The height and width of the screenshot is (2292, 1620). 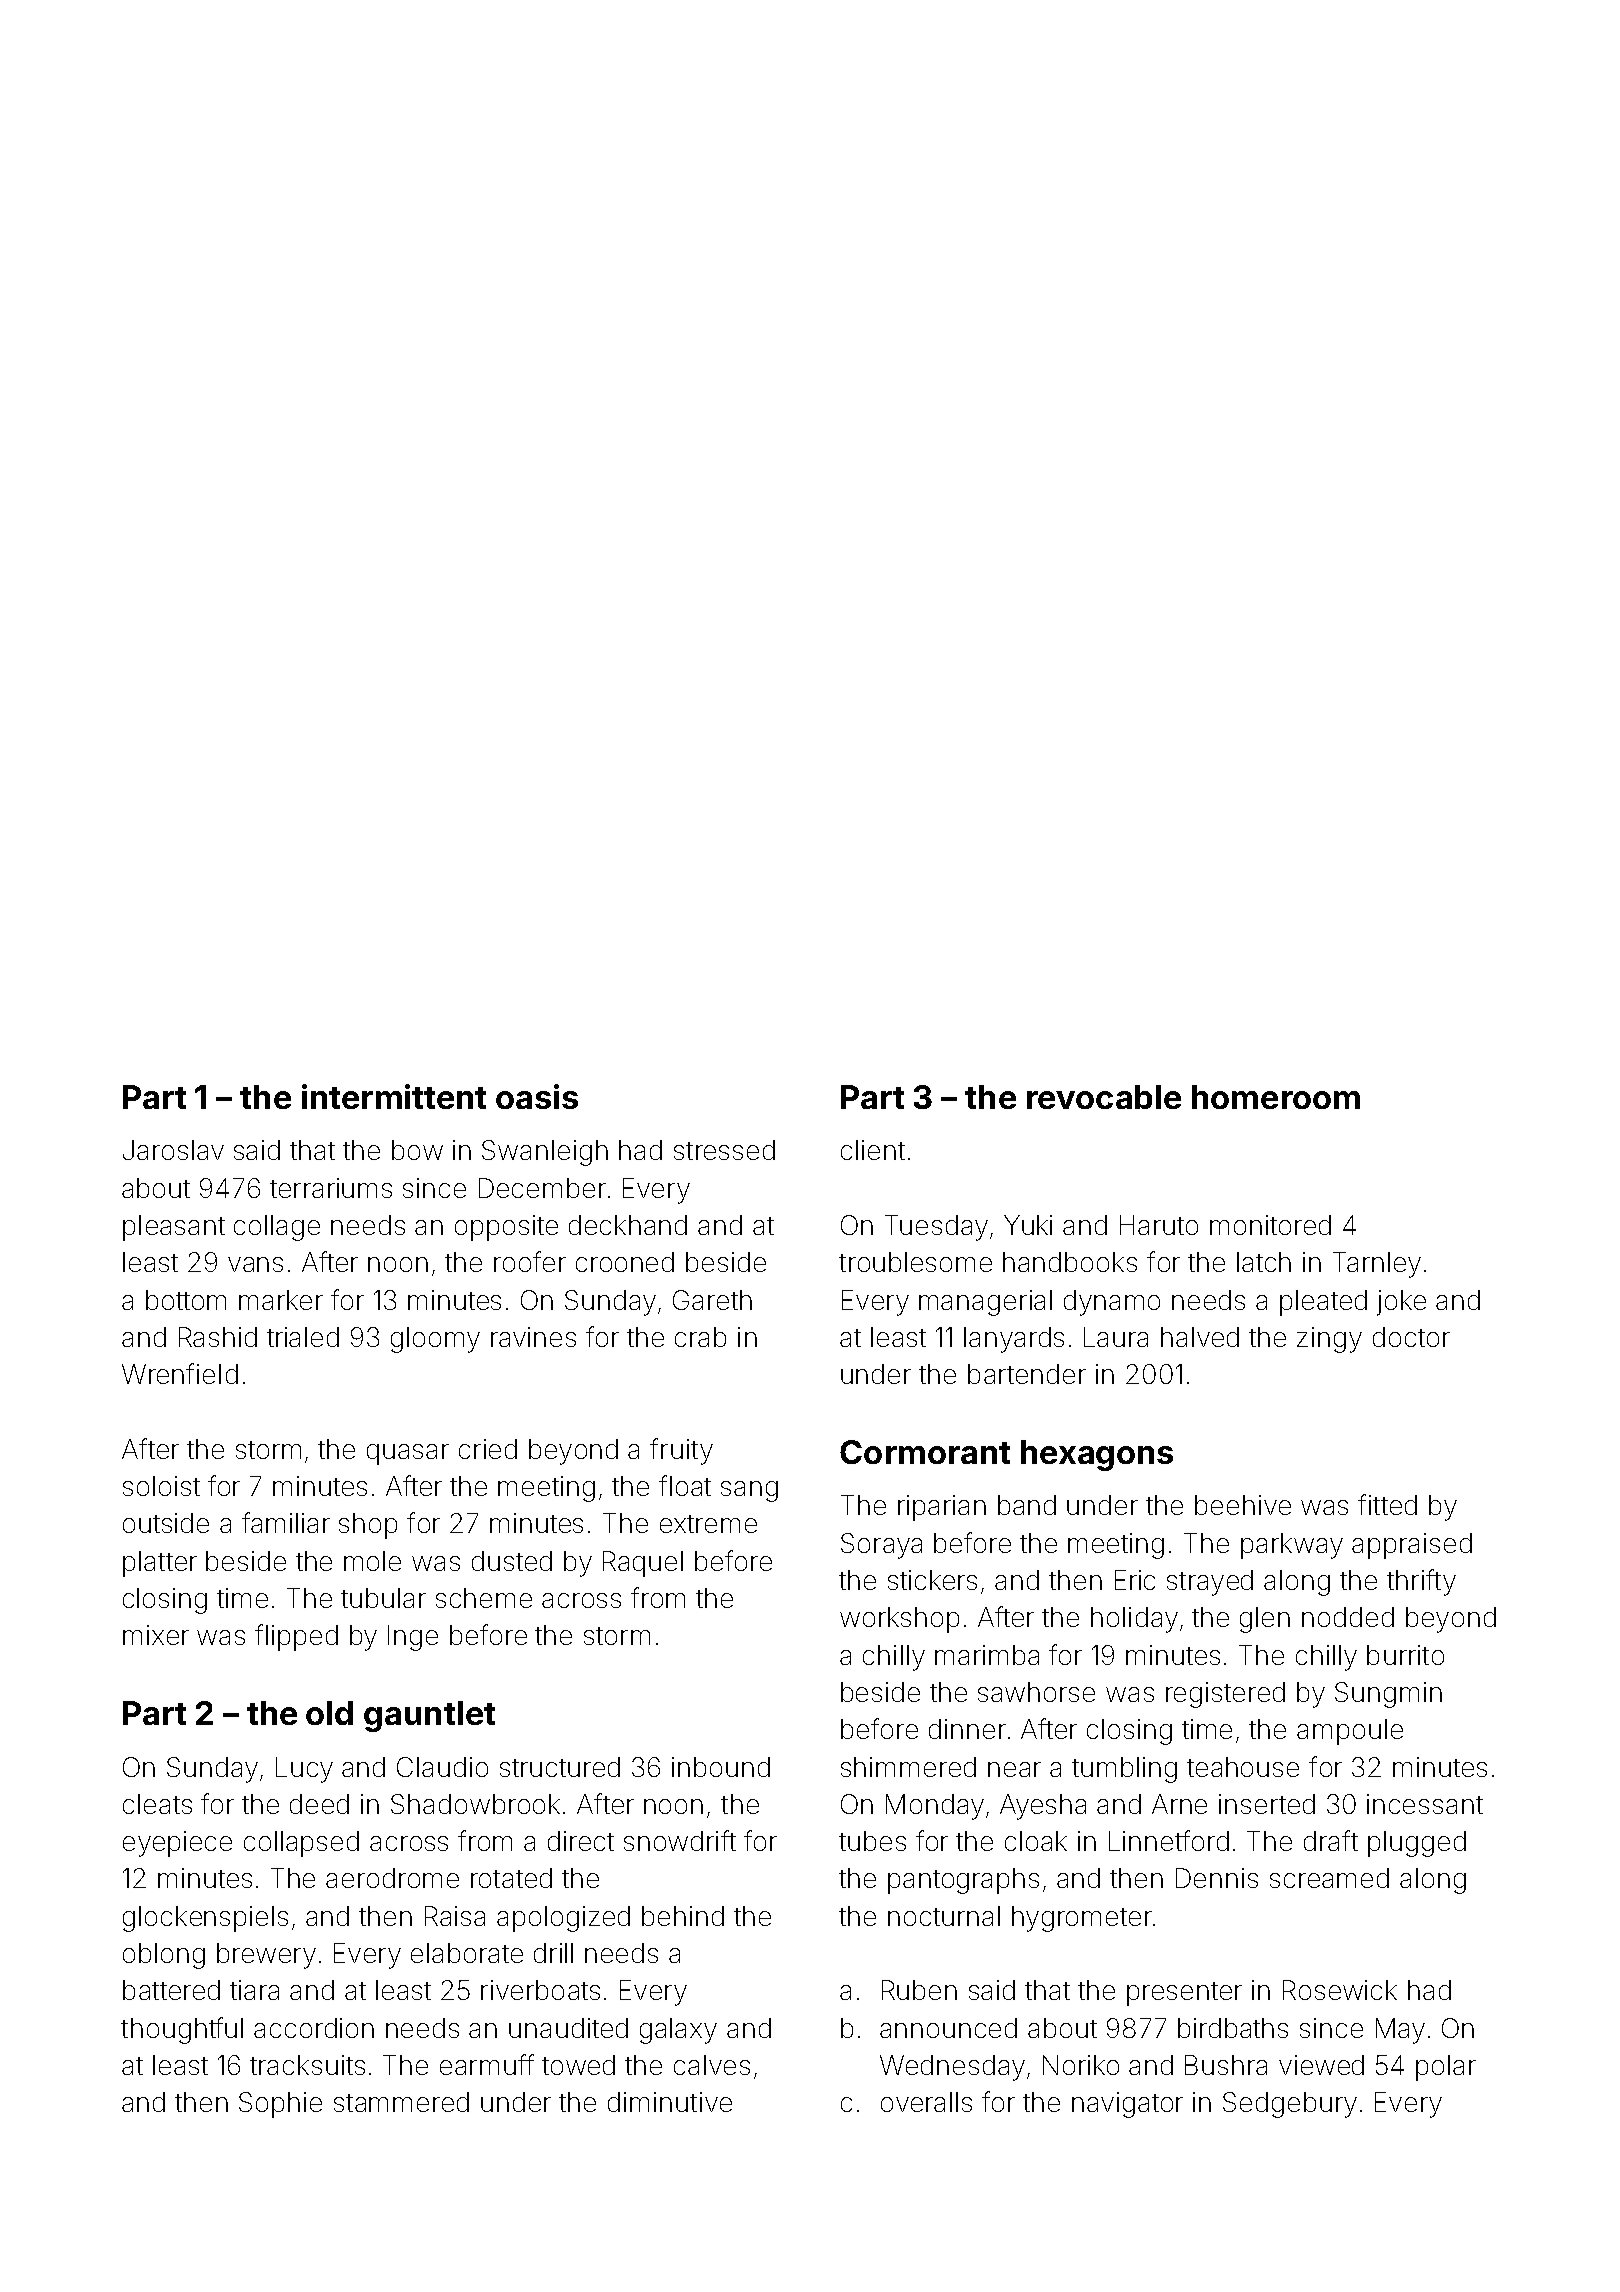 What do you see at coordinates (1276, 1097) in the screenshot?
I see `homeroom` at bounding box center [1276, 1097].
